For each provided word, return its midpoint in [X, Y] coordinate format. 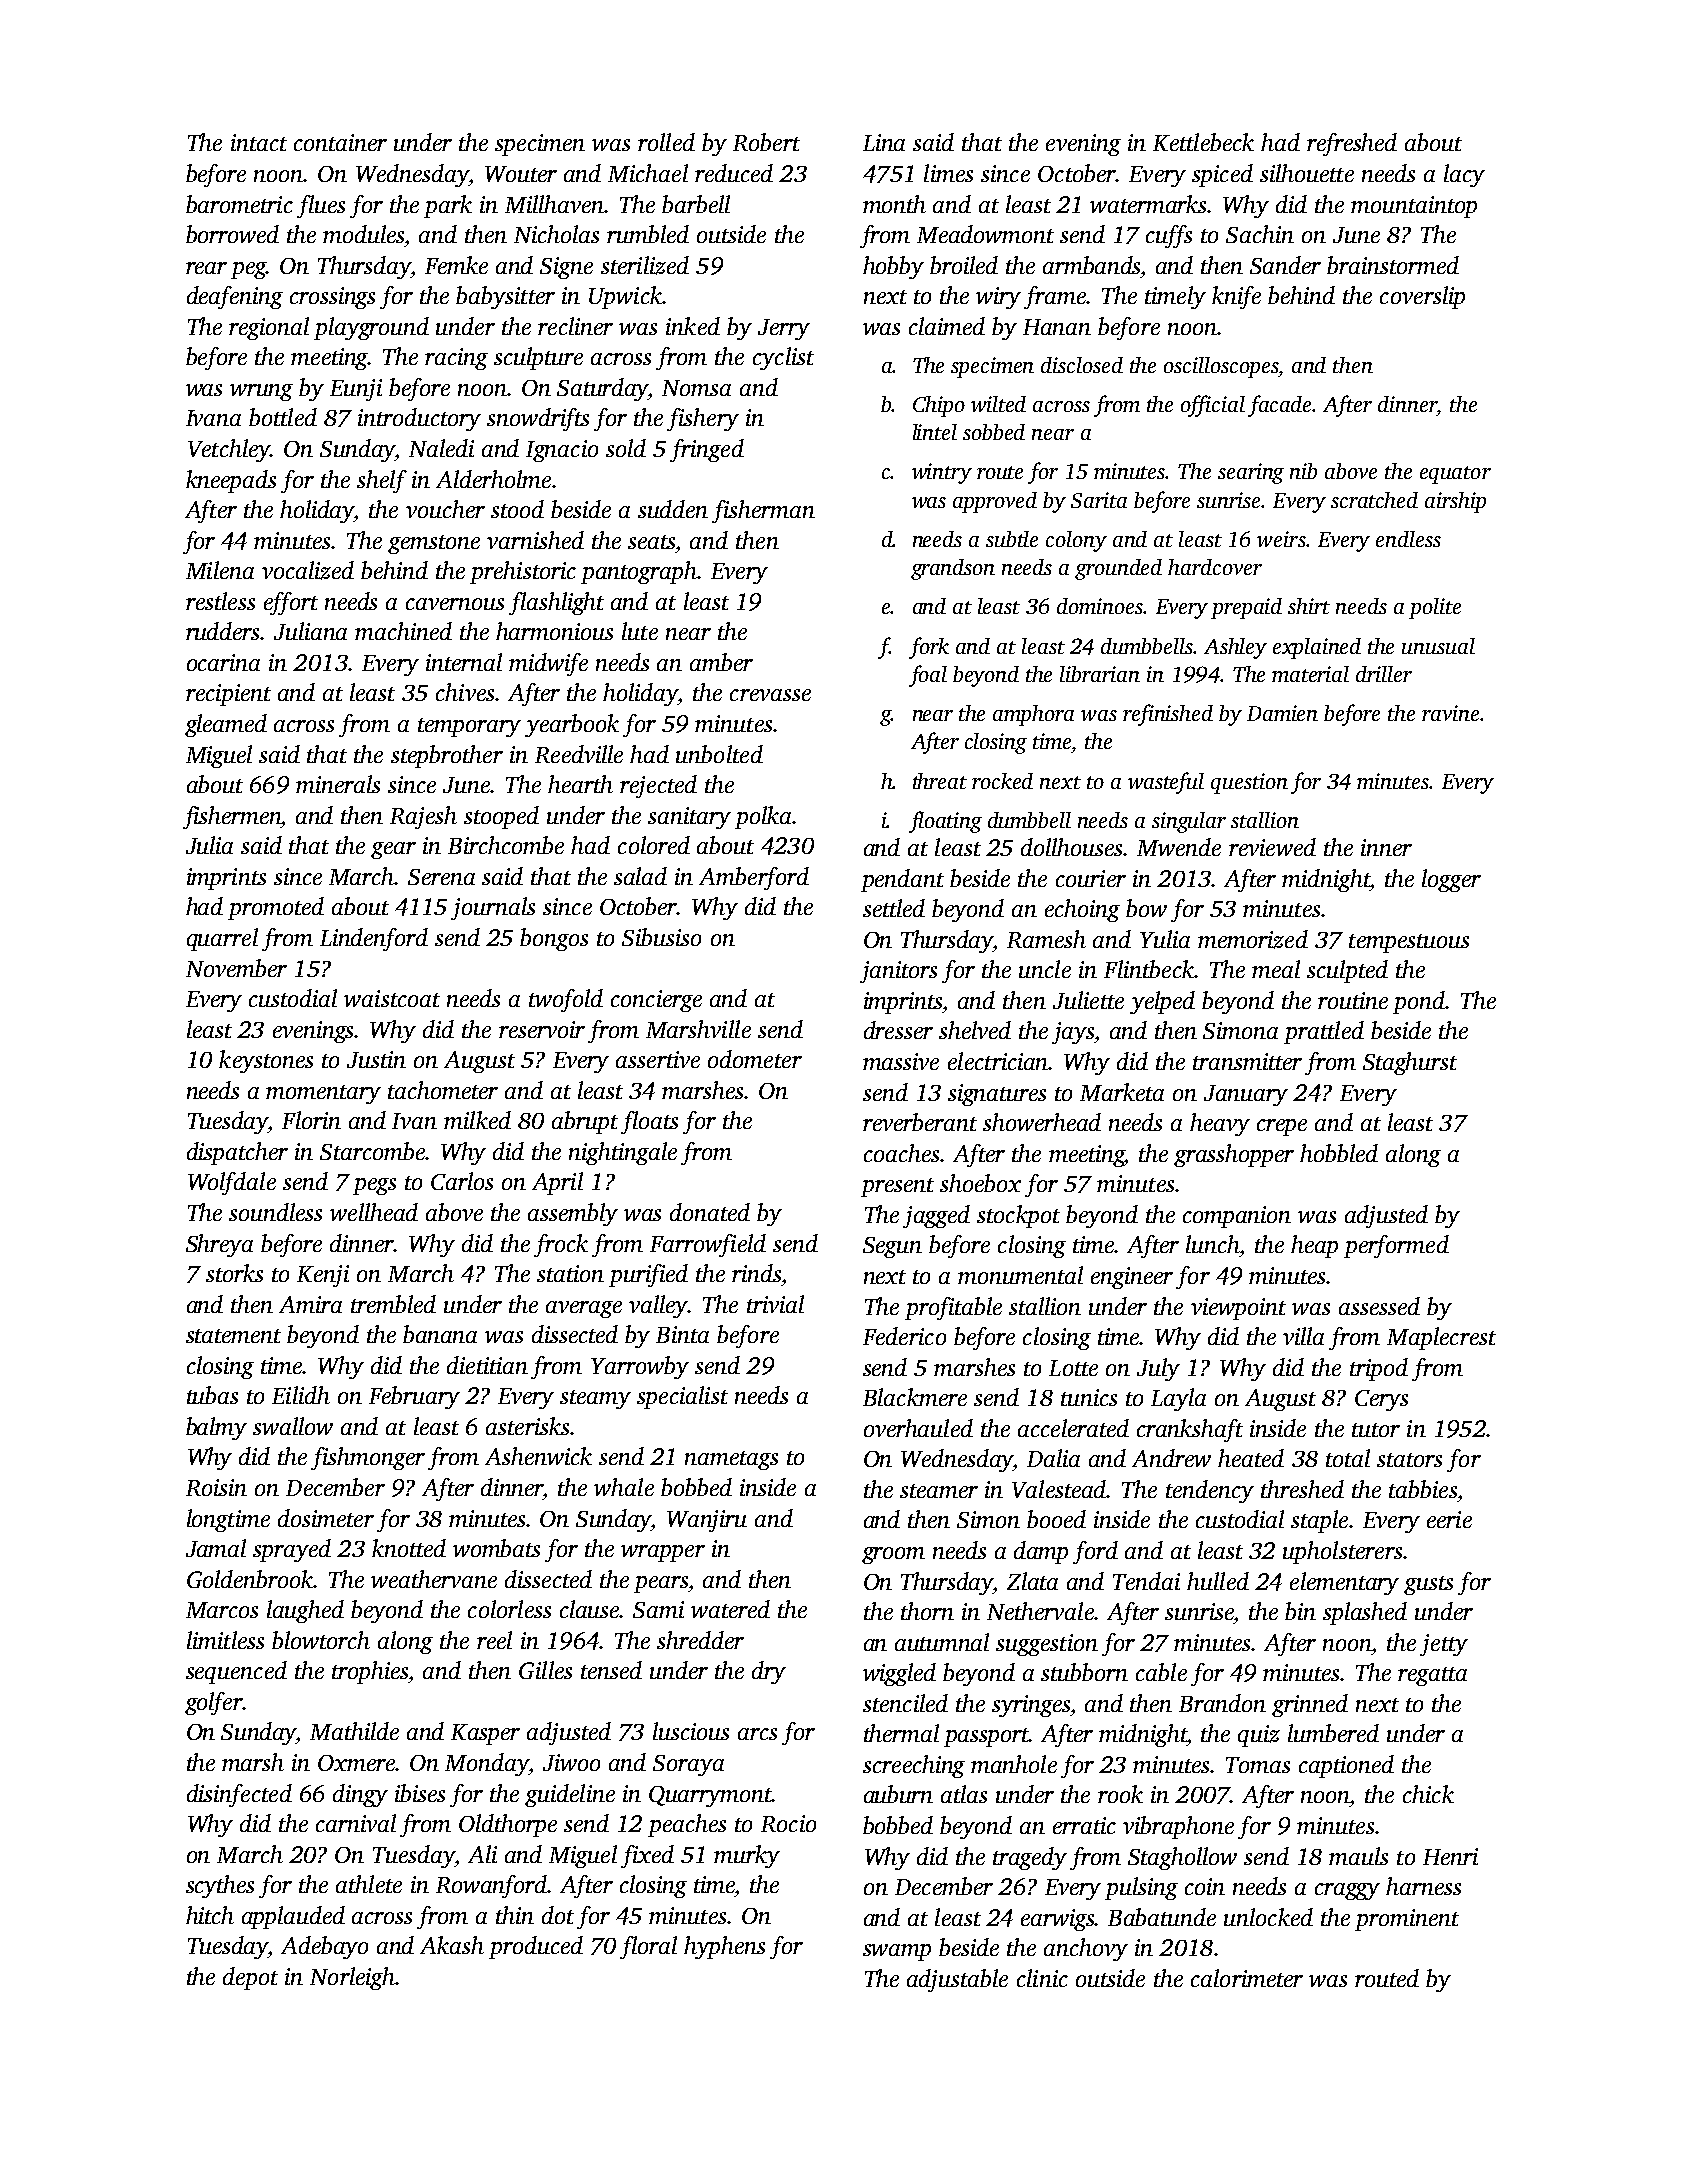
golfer [213, 1703]
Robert [766, 142]
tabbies [1423, 1489]
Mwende [1179, 847]
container [340, 142]
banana [440, 1334]
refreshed [1352, 144]
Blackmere [915, 1397]
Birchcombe [506, 845]
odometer [755, 1059]
